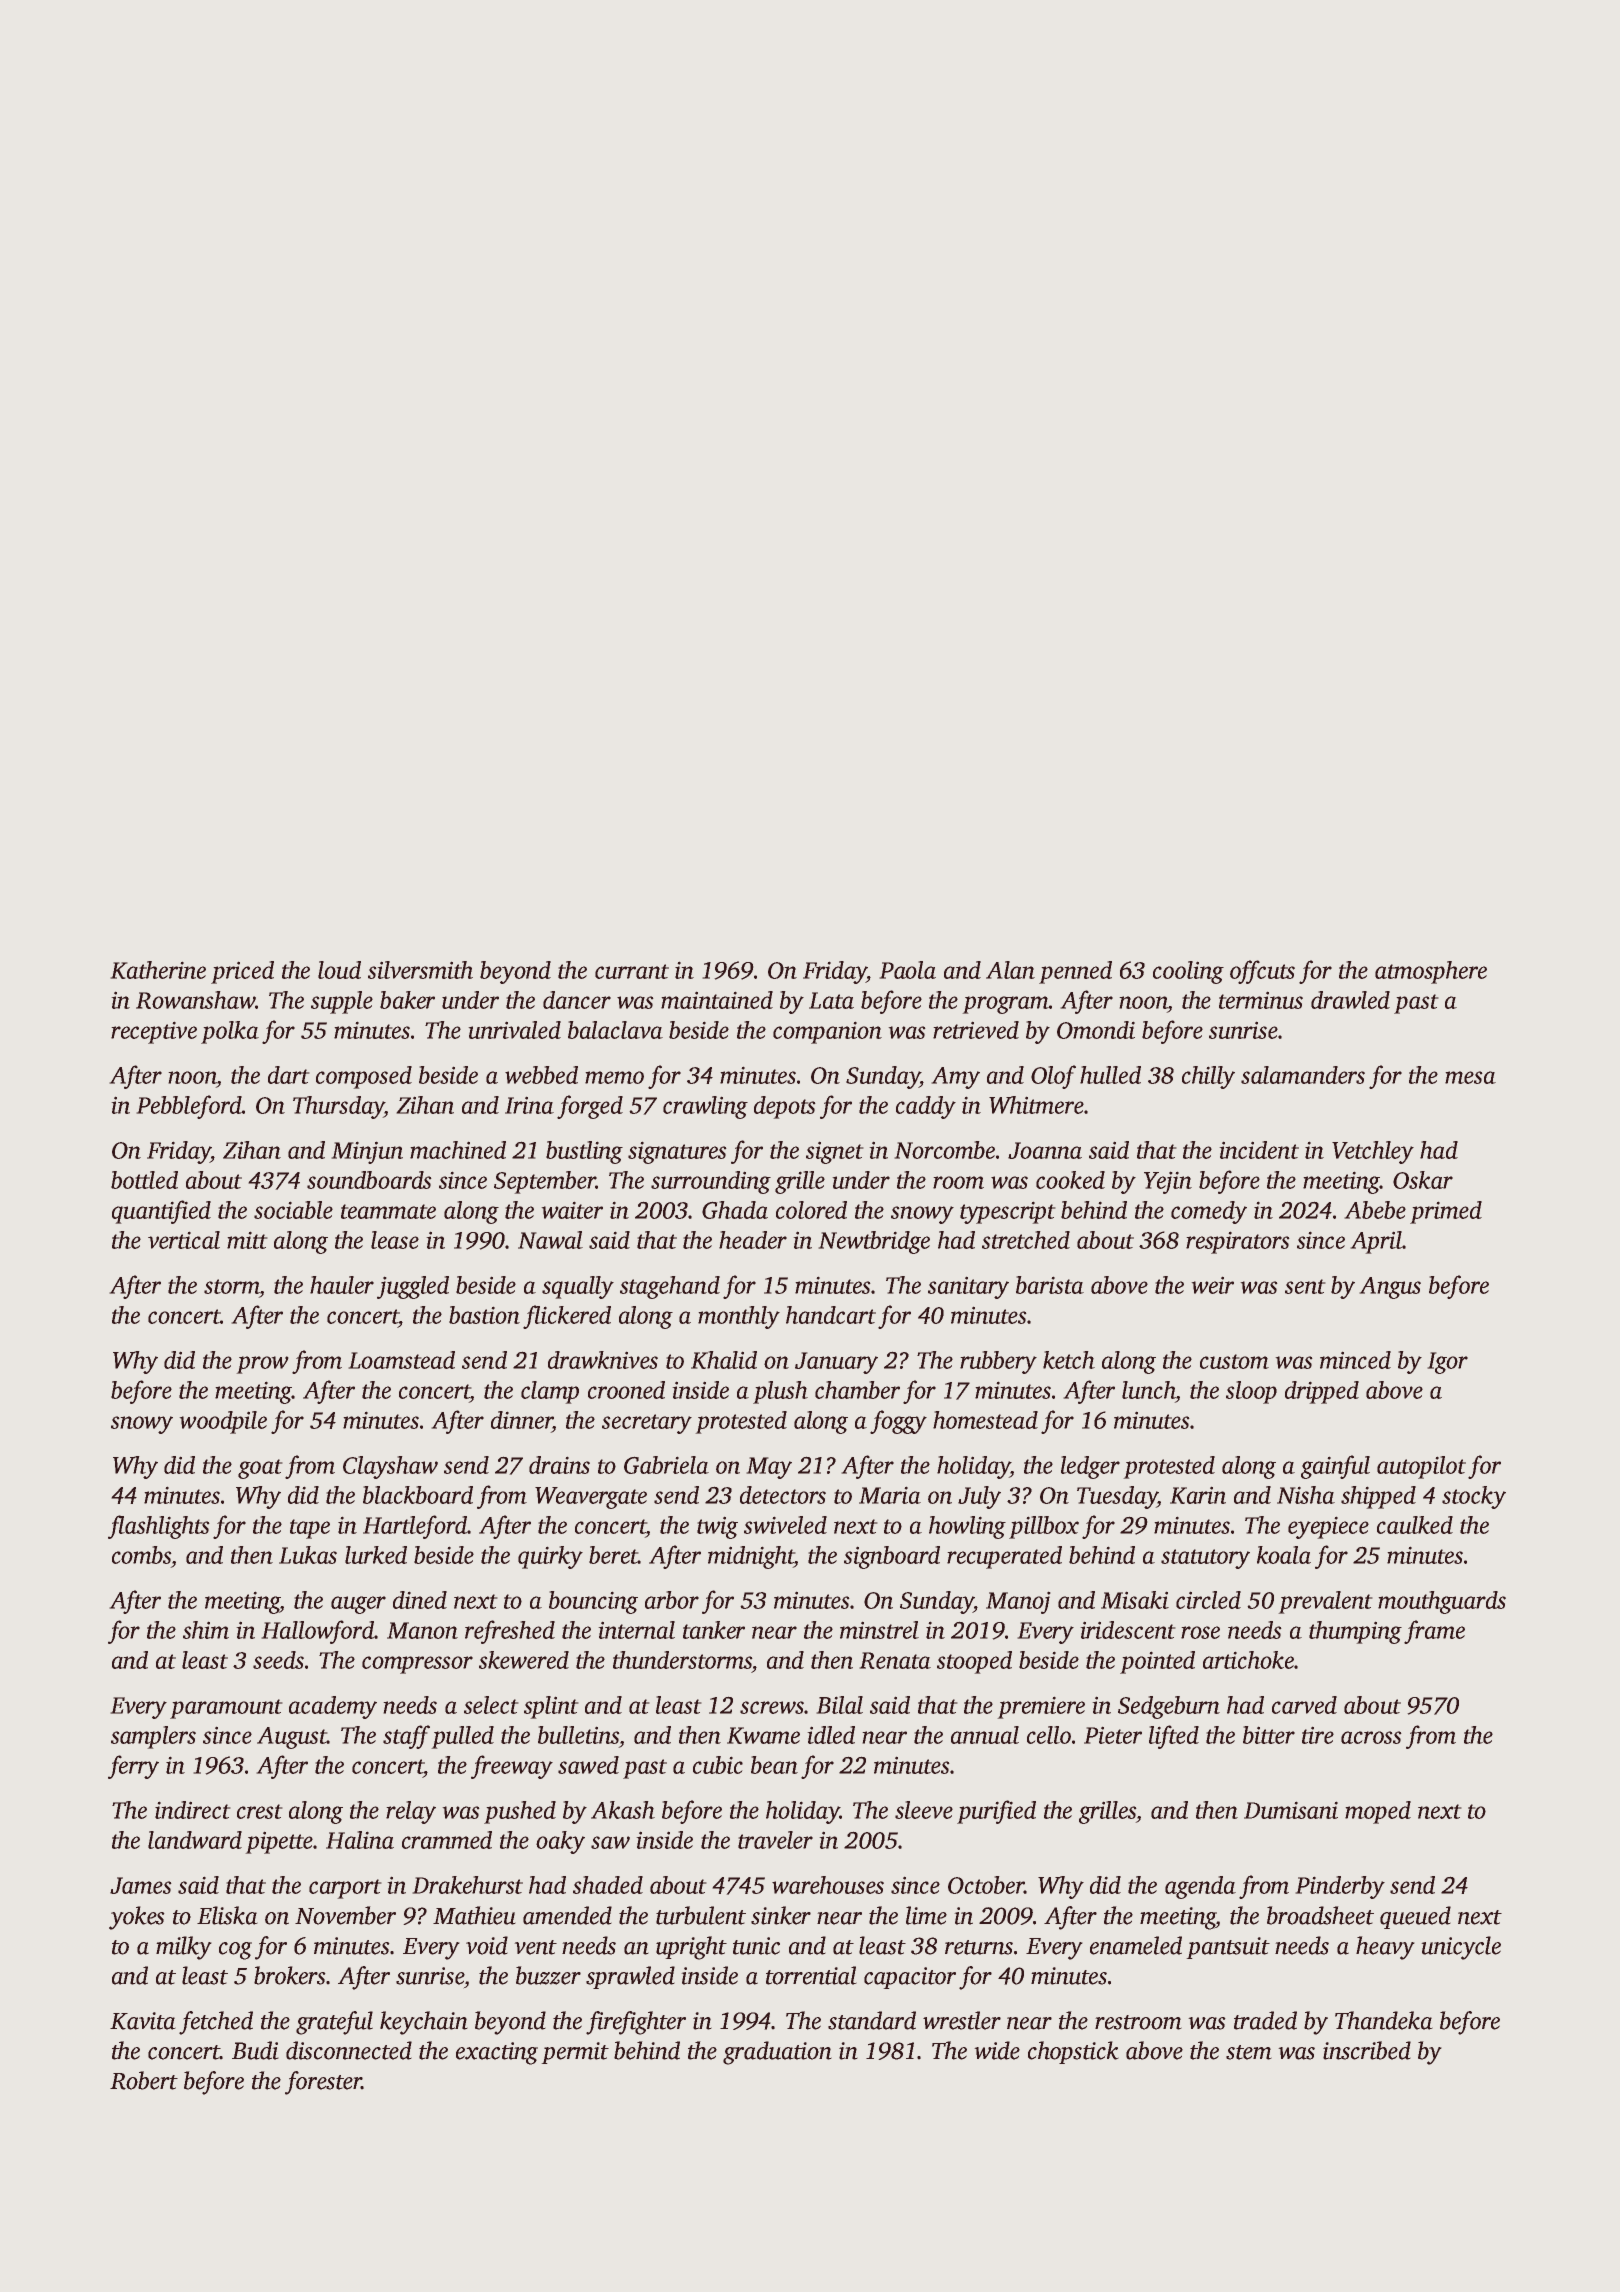  I want to click on samplers, so click(153, 1737).
